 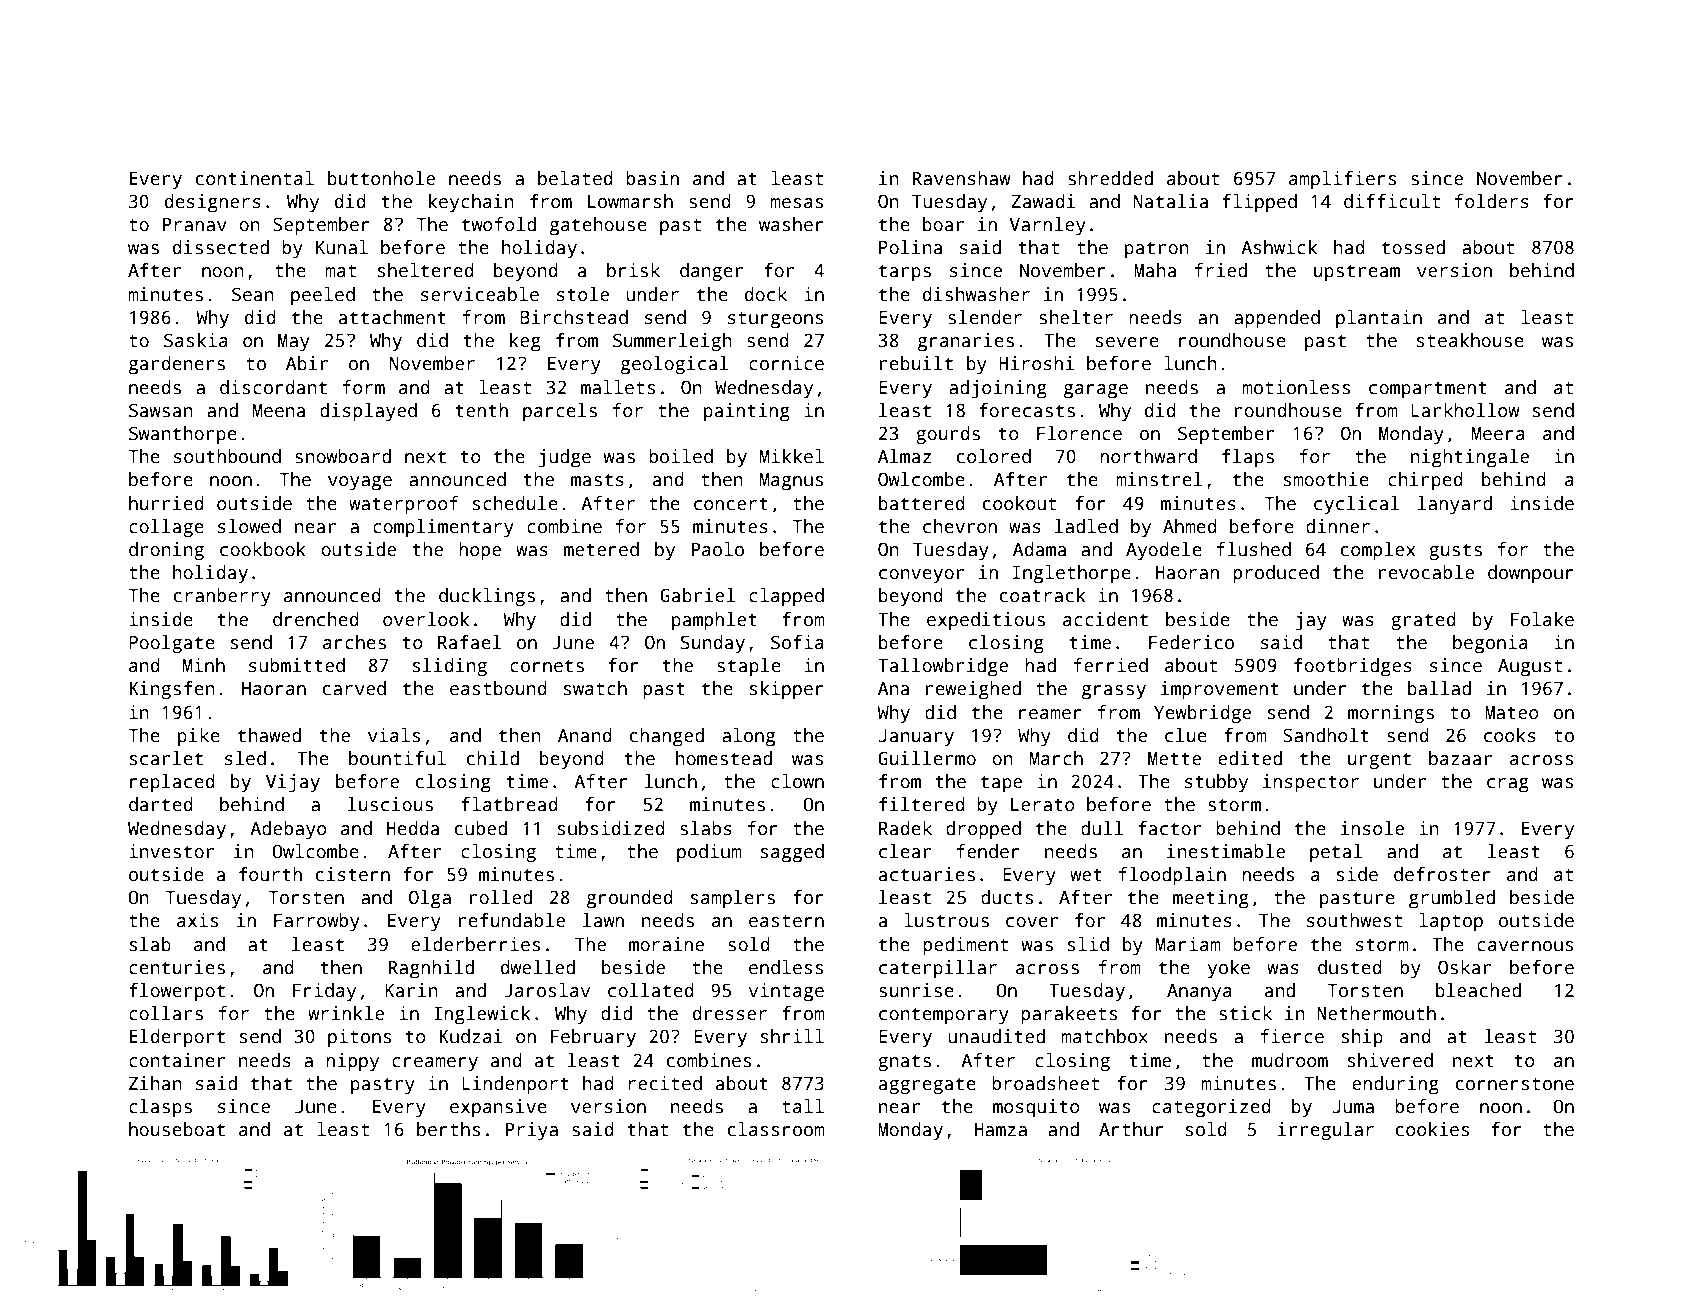 What do you see at coordinates (927, 1086) in the screenshot?
I see `aggregate` at bounding box center [927, 1086].
